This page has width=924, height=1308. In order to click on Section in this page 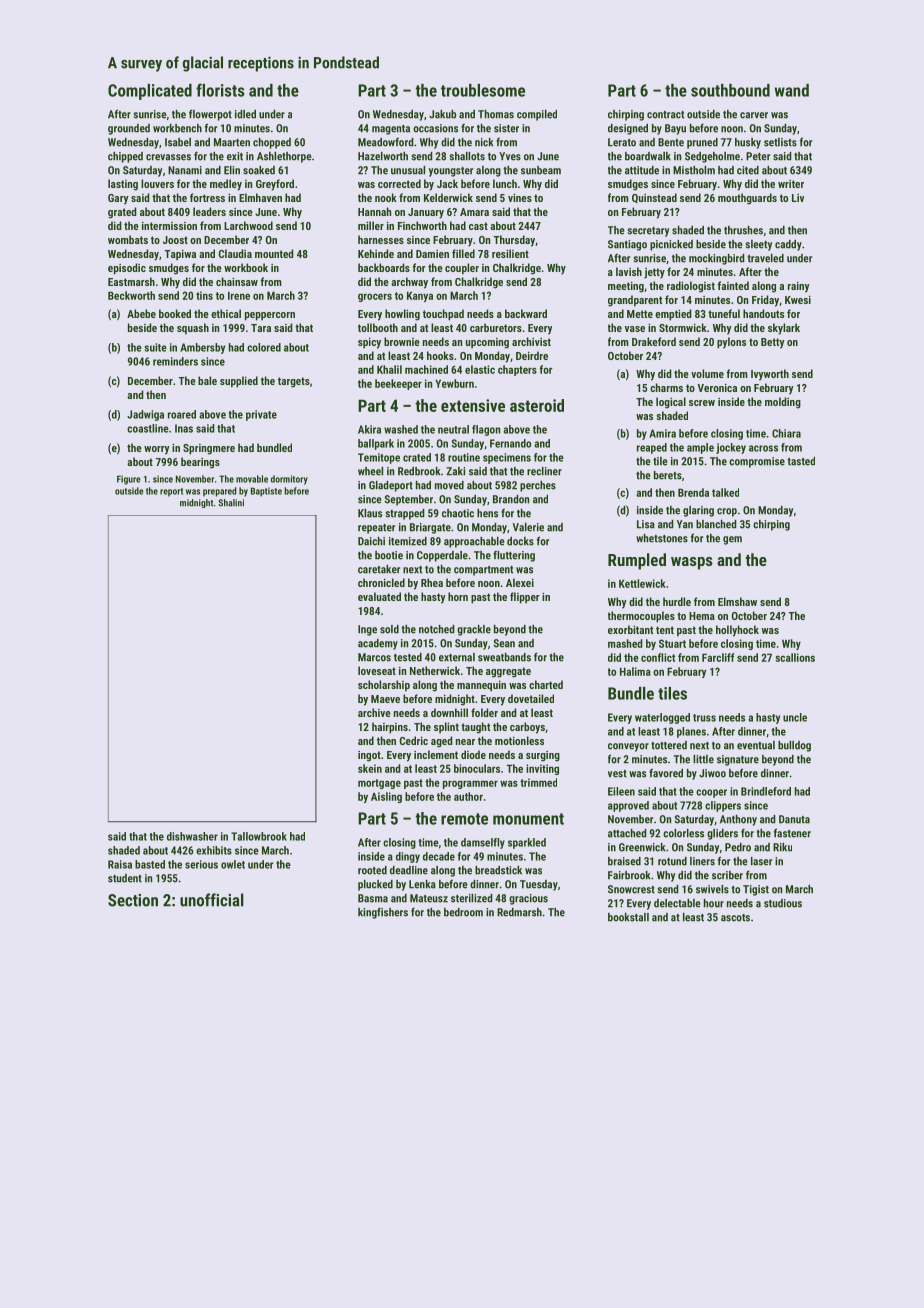, I will do `click(133, 900)`.
